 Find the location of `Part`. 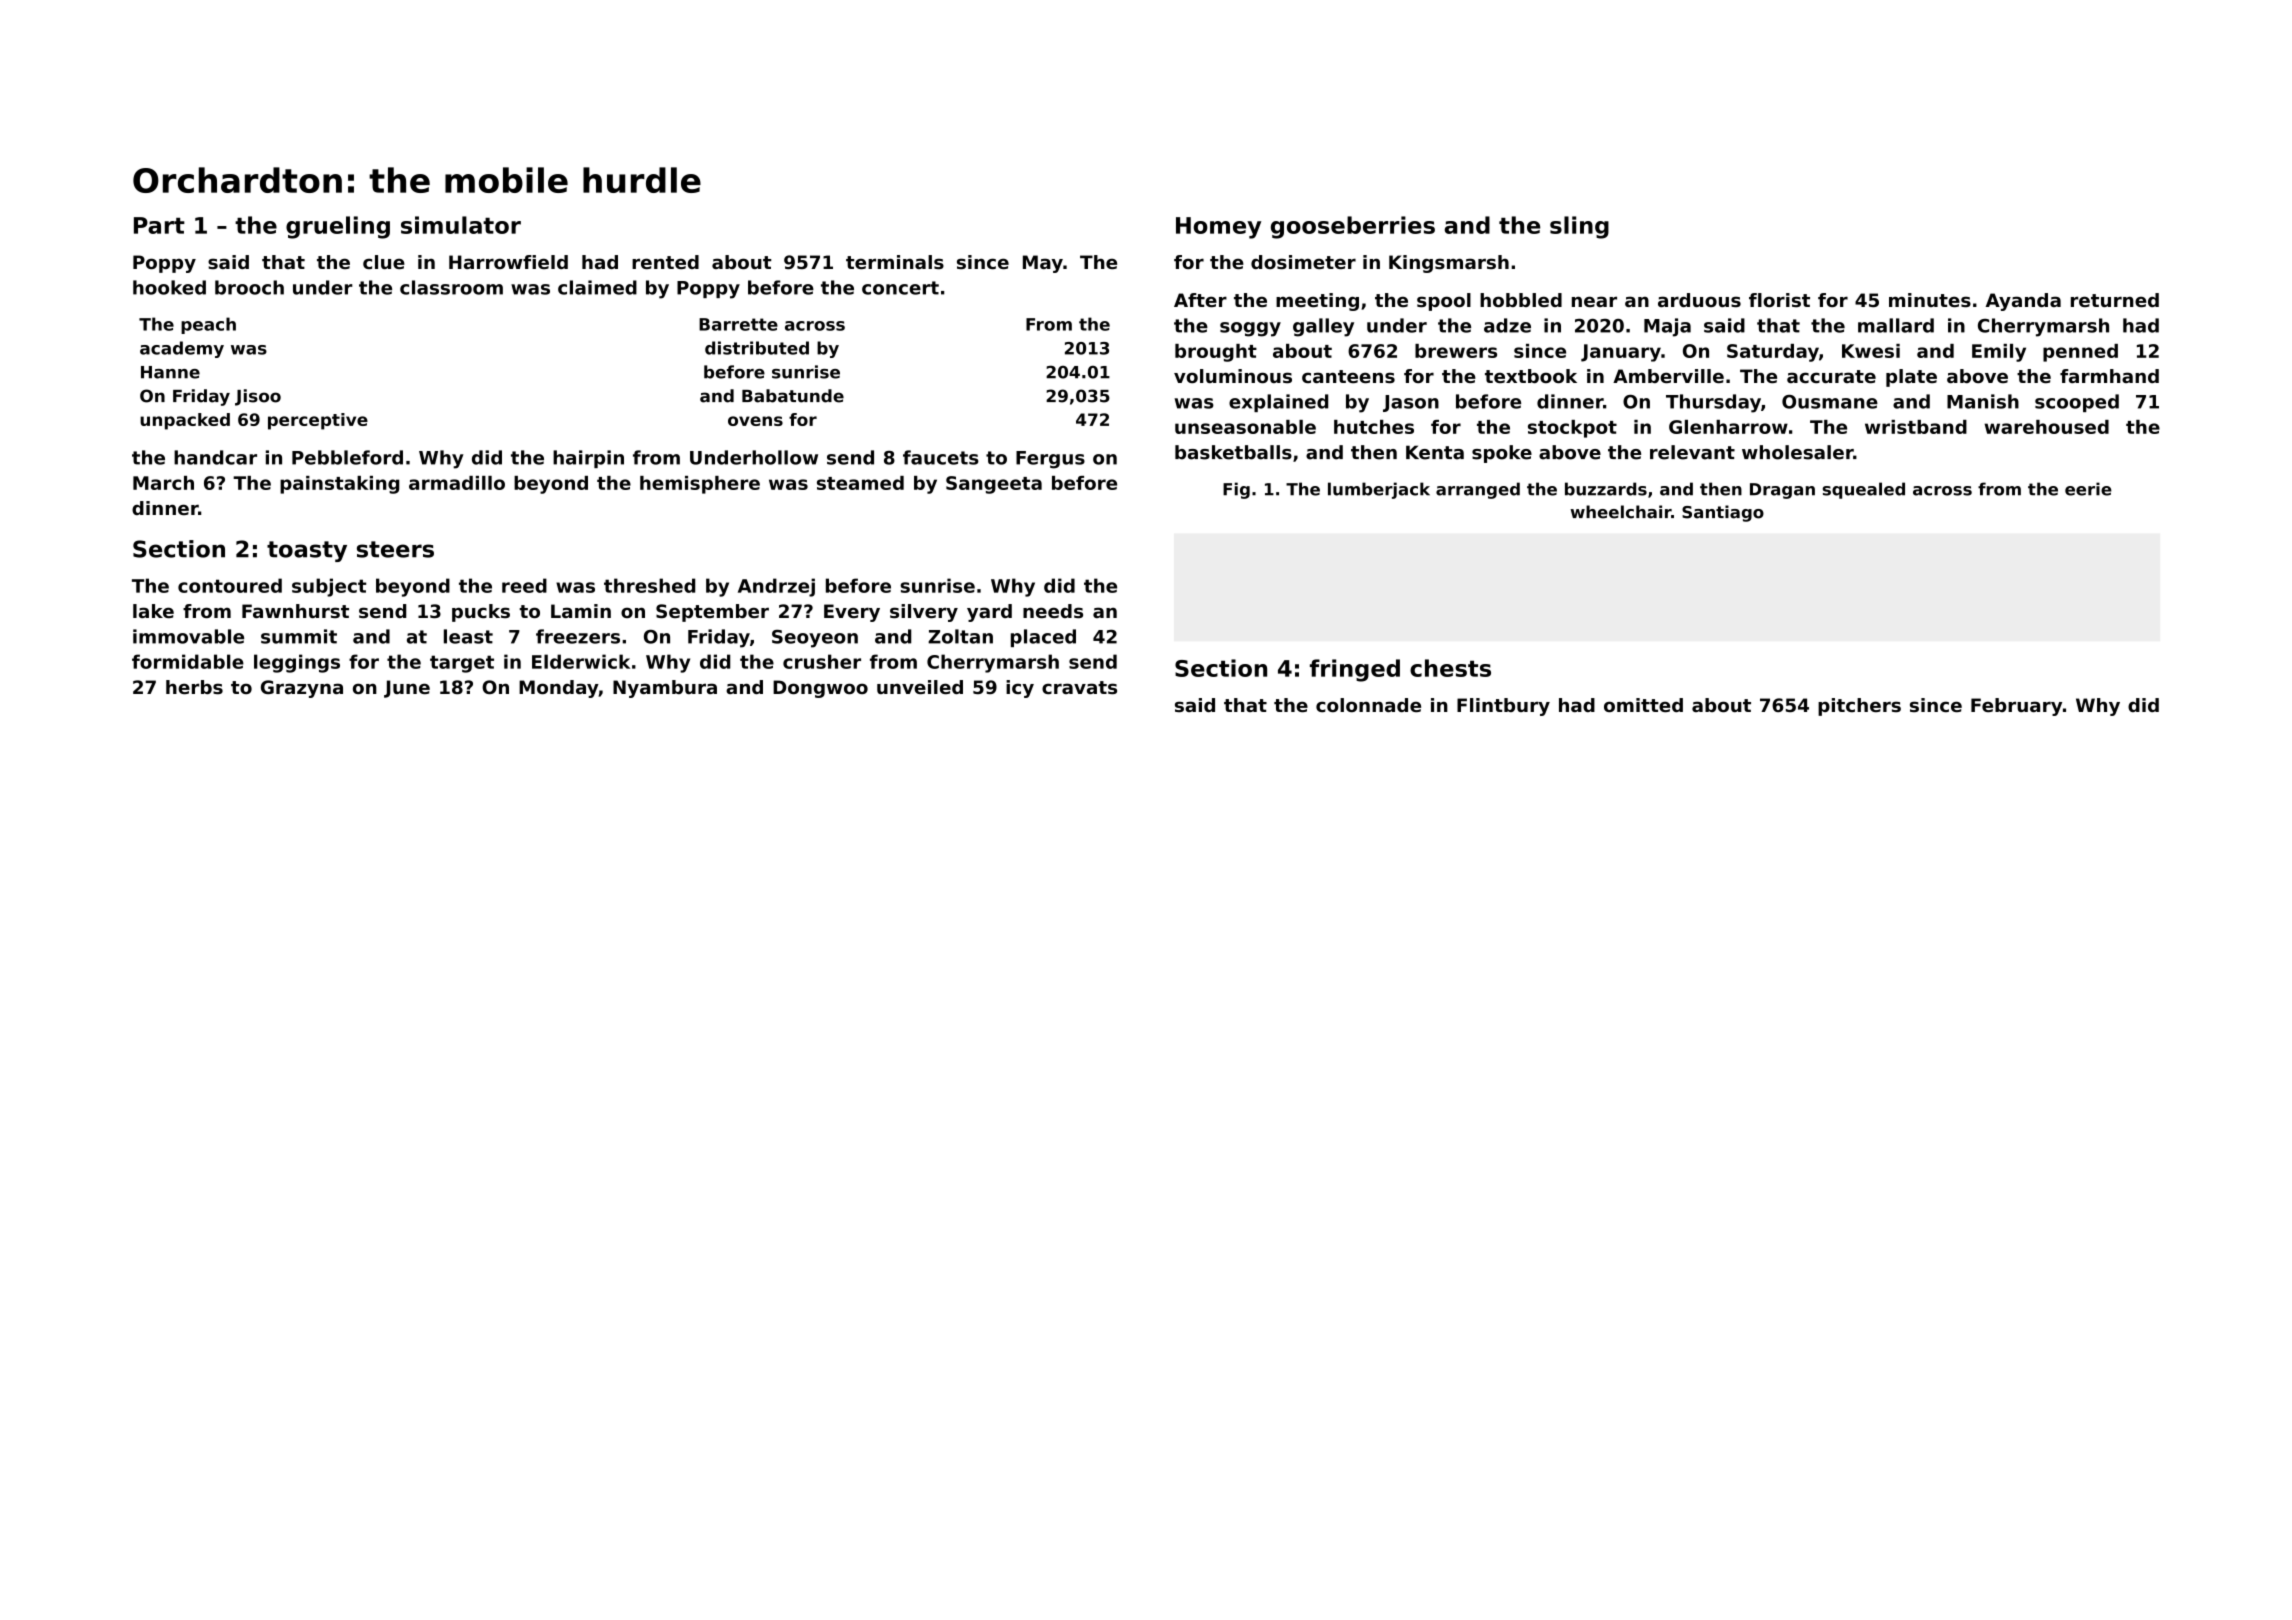

Part is located at coordinates (159, 225).
